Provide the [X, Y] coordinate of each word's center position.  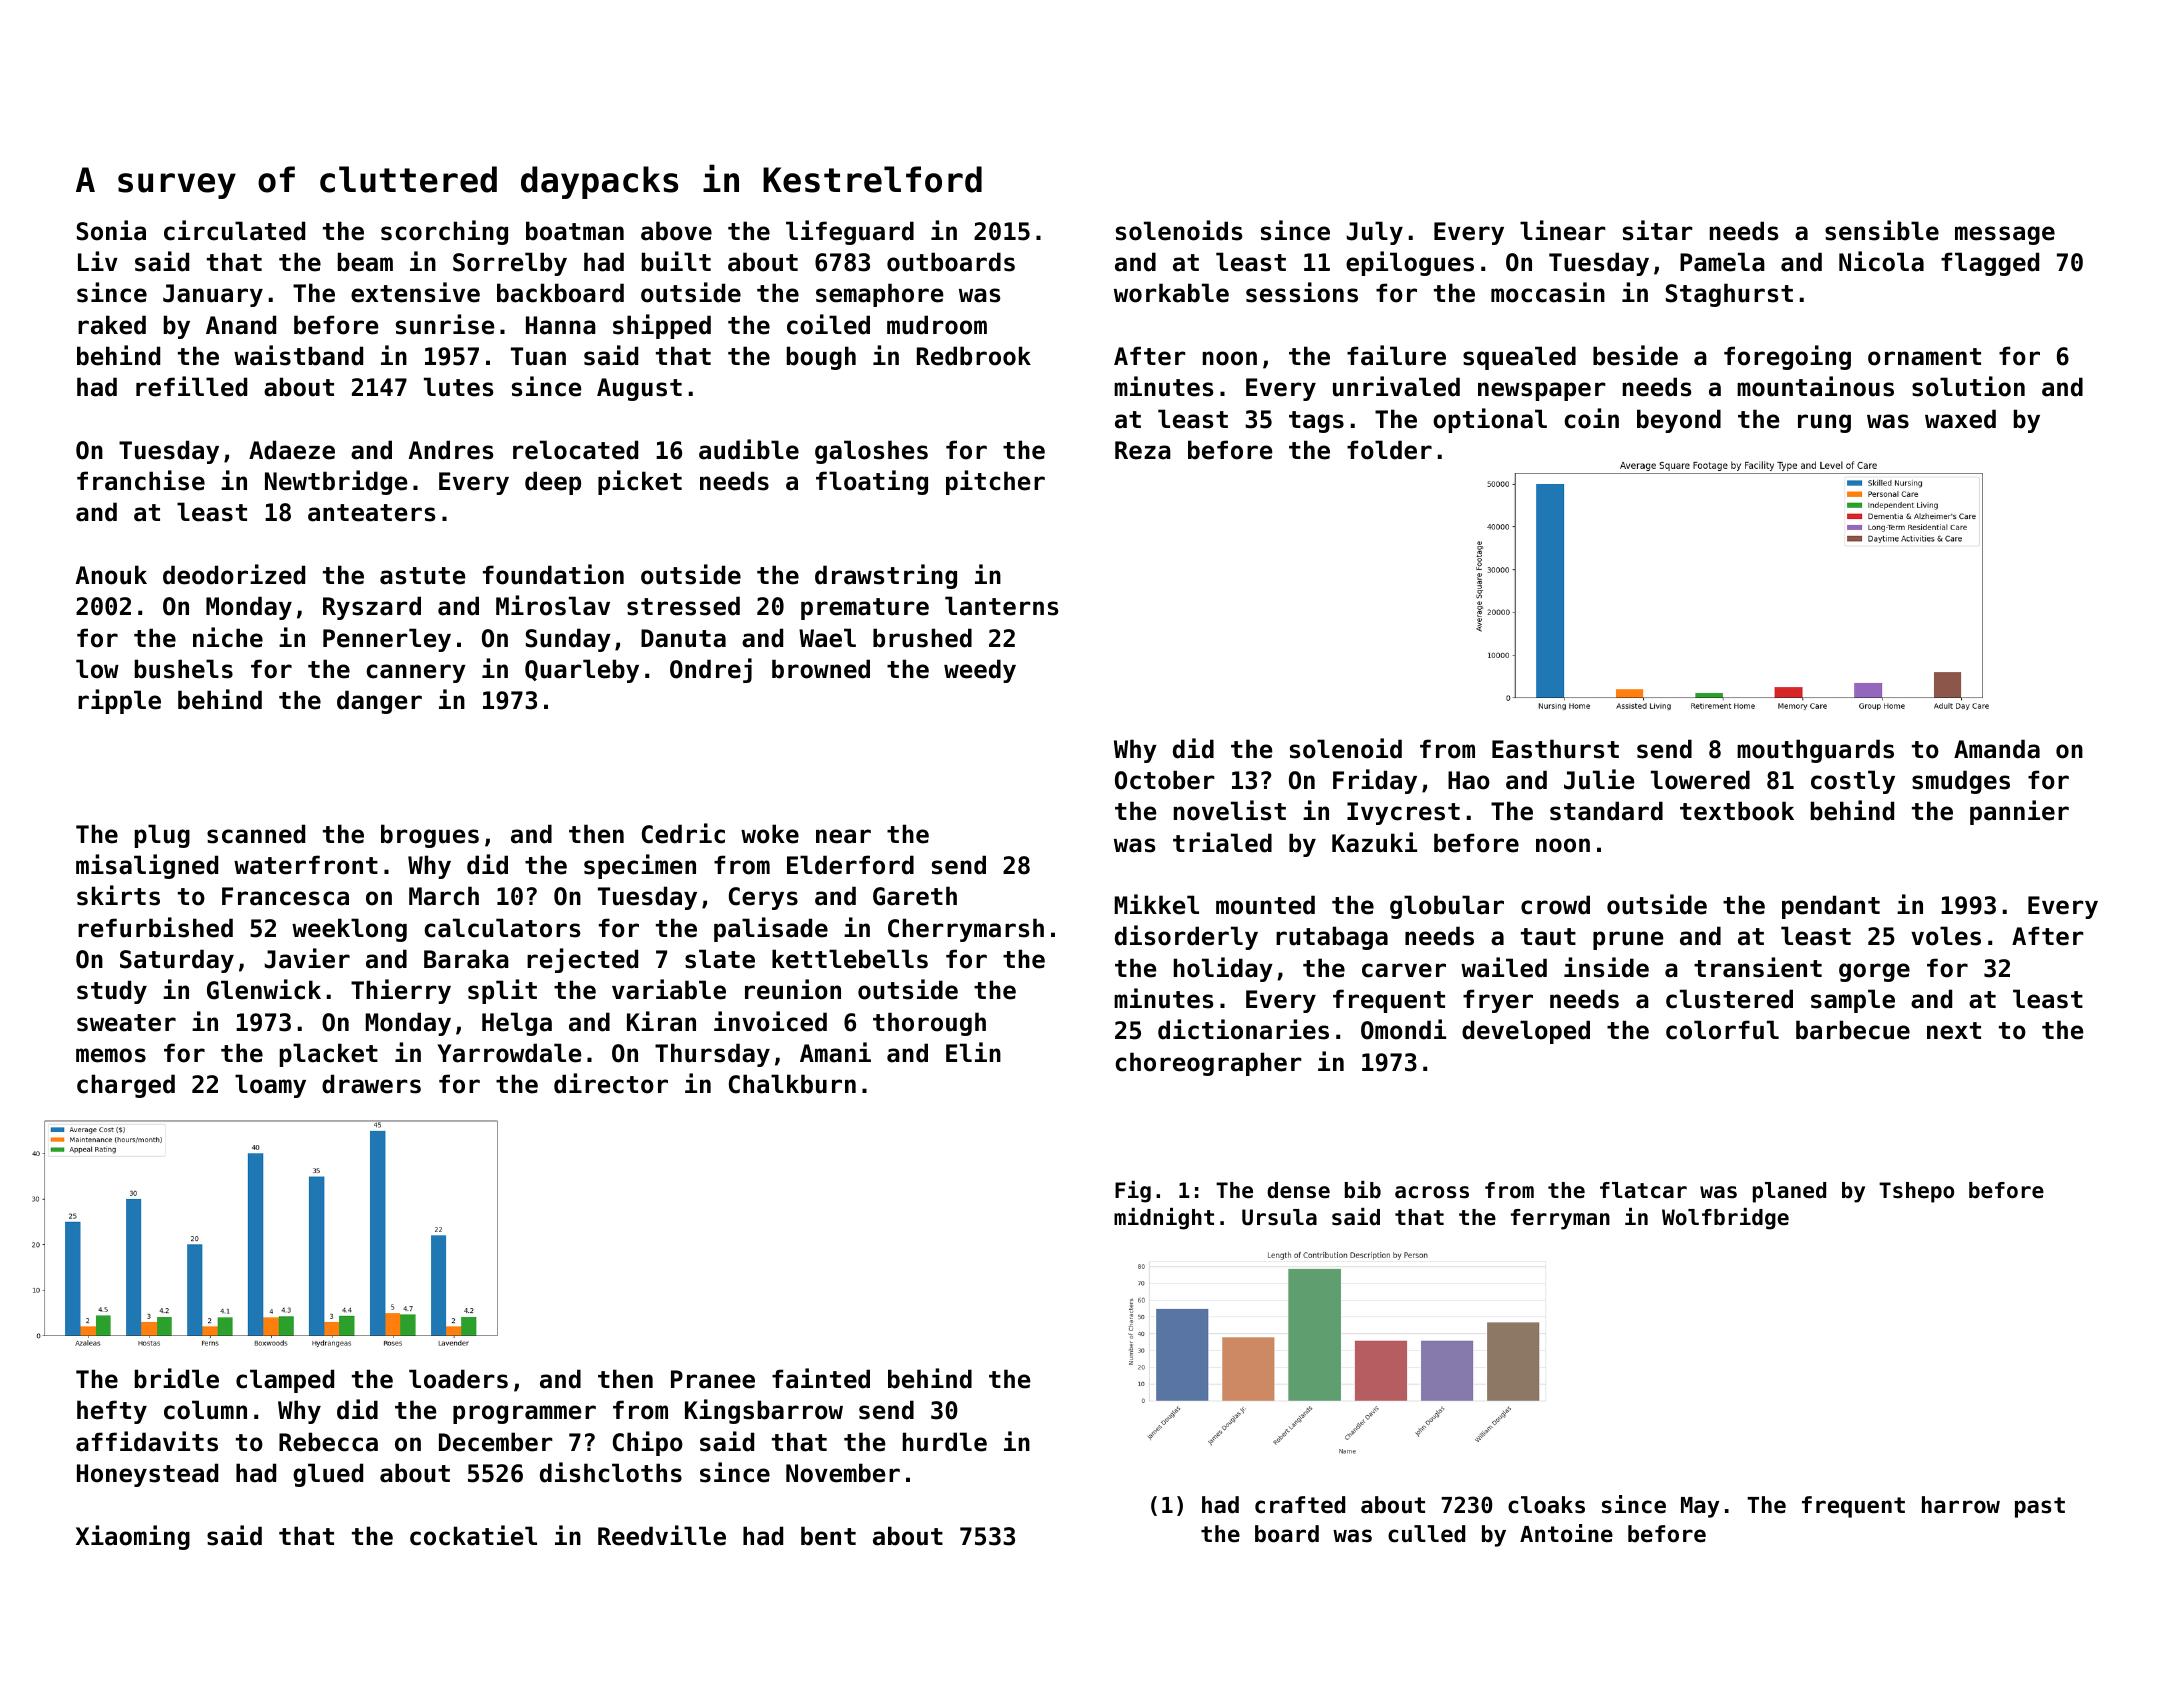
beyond [1679, 421]
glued [328, 1475]
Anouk [111, 575]
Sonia [111, 230]
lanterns [1002, 606]
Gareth [915, 896]
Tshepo [1916, 1192]
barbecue [1853, 1030]
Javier [307, 958]
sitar [1658, 230]
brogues [430, 836]
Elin [973, 1052]
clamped [285, 1381]
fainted [821, 1378]
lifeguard [850, 232]
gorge [1874, 972]
